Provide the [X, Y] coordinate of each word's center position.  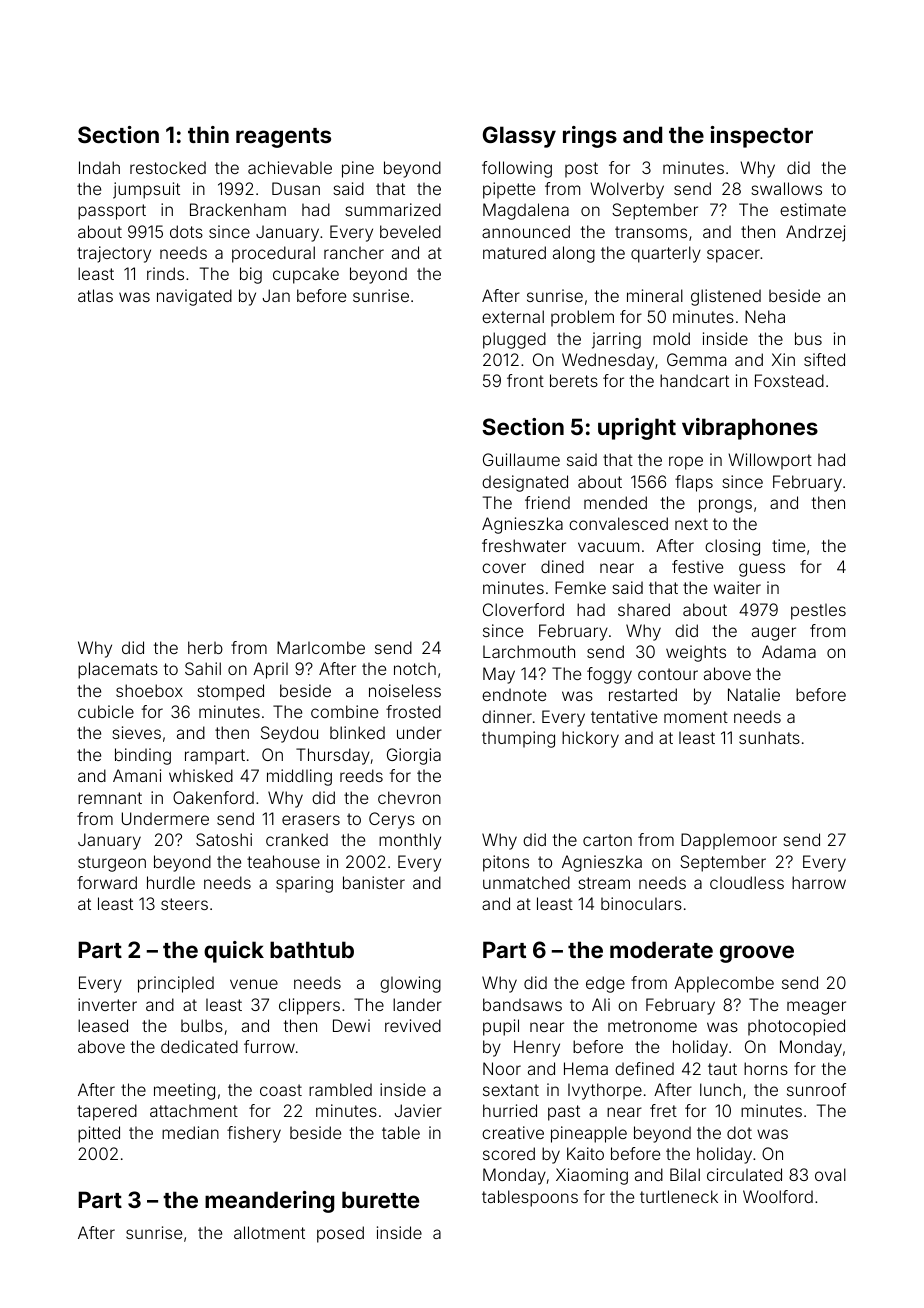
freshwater [524, 545]
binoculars [641, 903]
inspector [762, 137]
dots [186, 231]
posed [340, 1234]
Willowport [770, 461]
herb [205, 647]
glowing [410, 984]
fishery [254, 1134]
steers [184, 904]
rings [590, 137]
